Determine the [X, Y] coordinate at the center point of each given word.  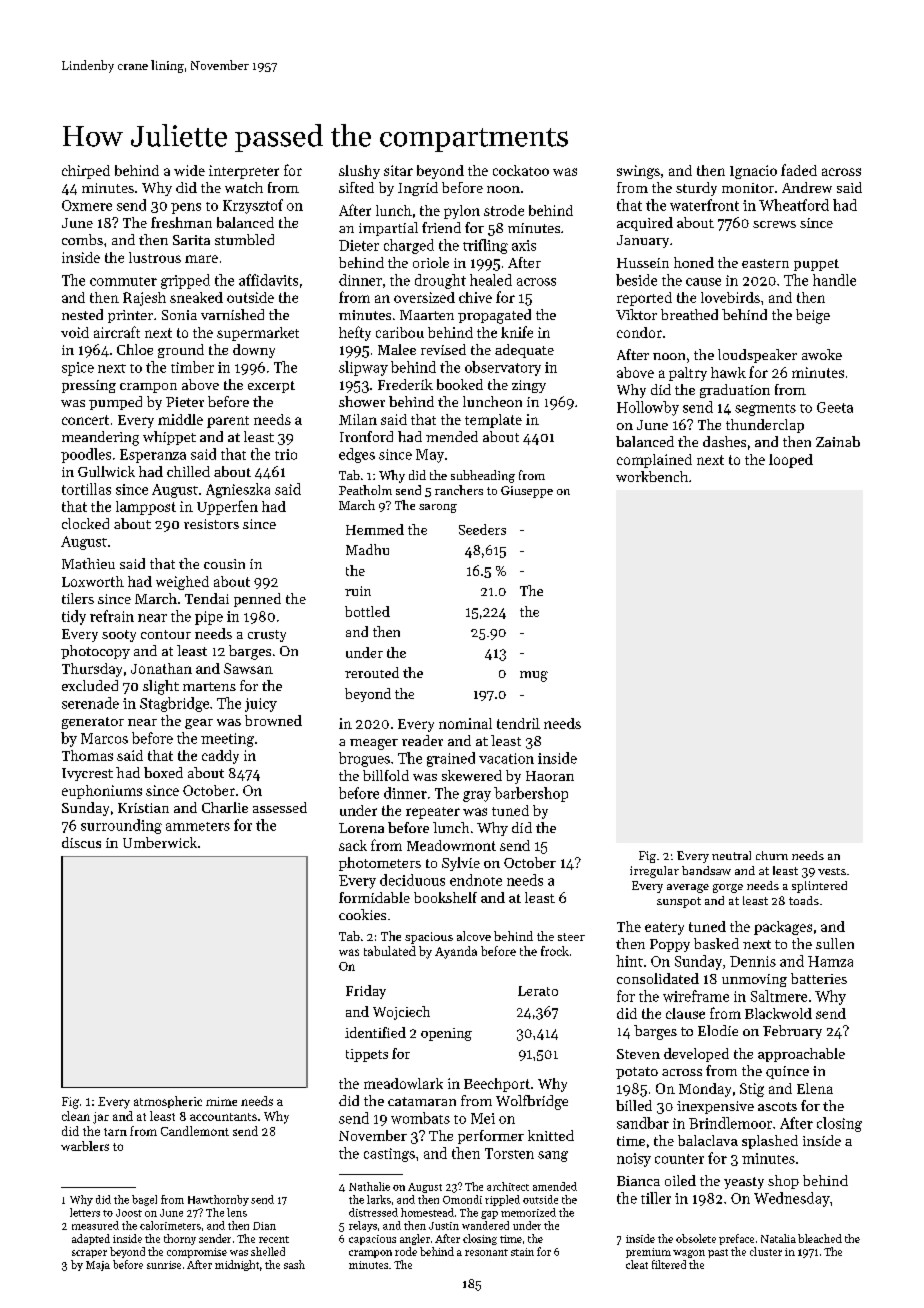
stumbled [244, 239]
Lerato [538, 991]
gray [477, 796]
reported [644, 299]
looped [791, 461]
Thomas [87, 755]
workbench [652, 476]
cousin [224, 564]
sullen [835, 943]
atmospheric [168, 1102]
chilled [188, 471]
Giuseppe [527, 492]
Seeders [482, 529]
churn [772, 855]
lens [237, 1212]
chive [475, 297]
